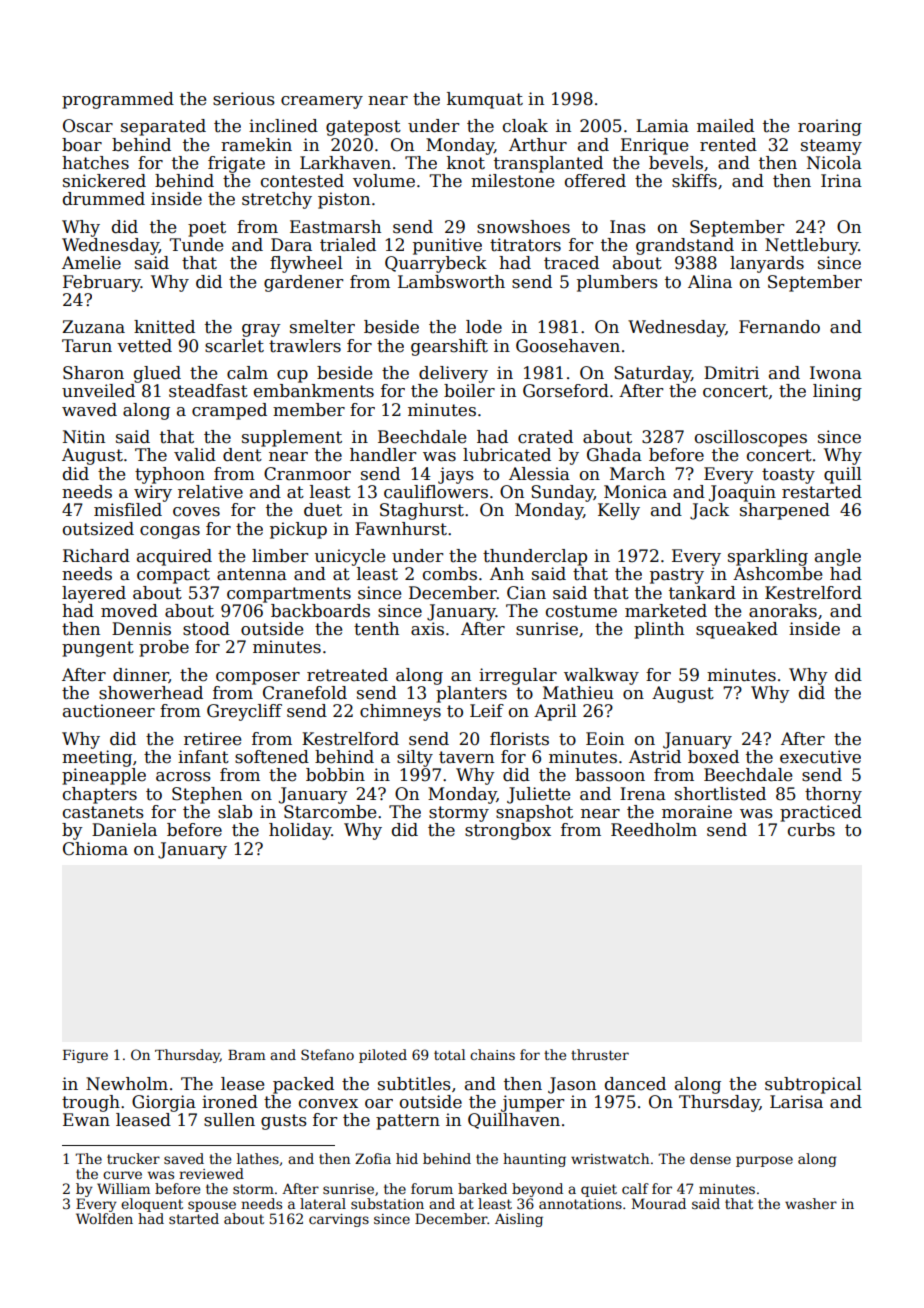 Image resolution: width=924 pixels, height=1308 pixels. What do you see at coordinates (519, 1220) in the screenshot?
I see `Aisling` at bounding box center [519, 1220].
